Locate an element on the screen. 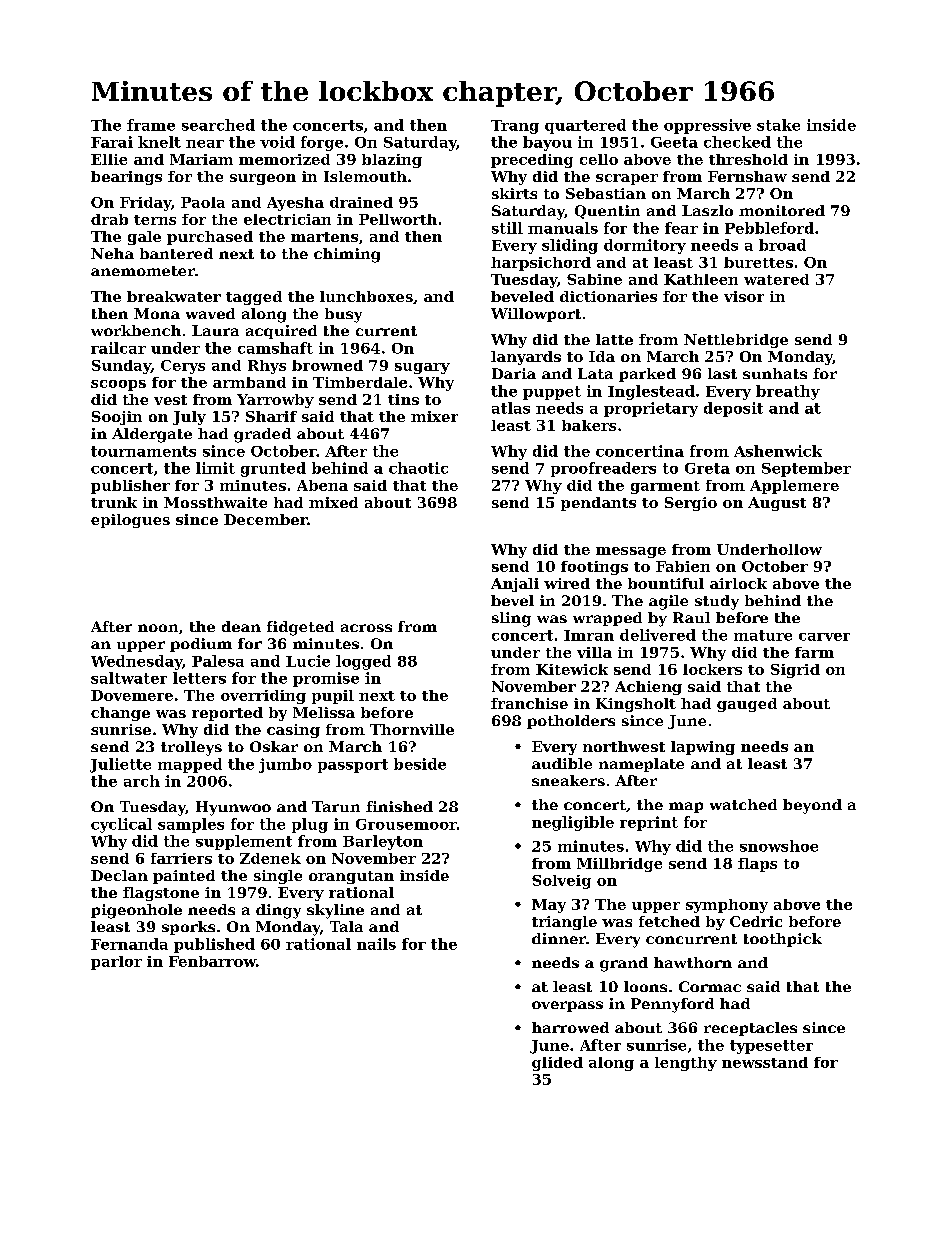 This screenshot has height=1233, width=952. September is located at coordinates (806, 469).
